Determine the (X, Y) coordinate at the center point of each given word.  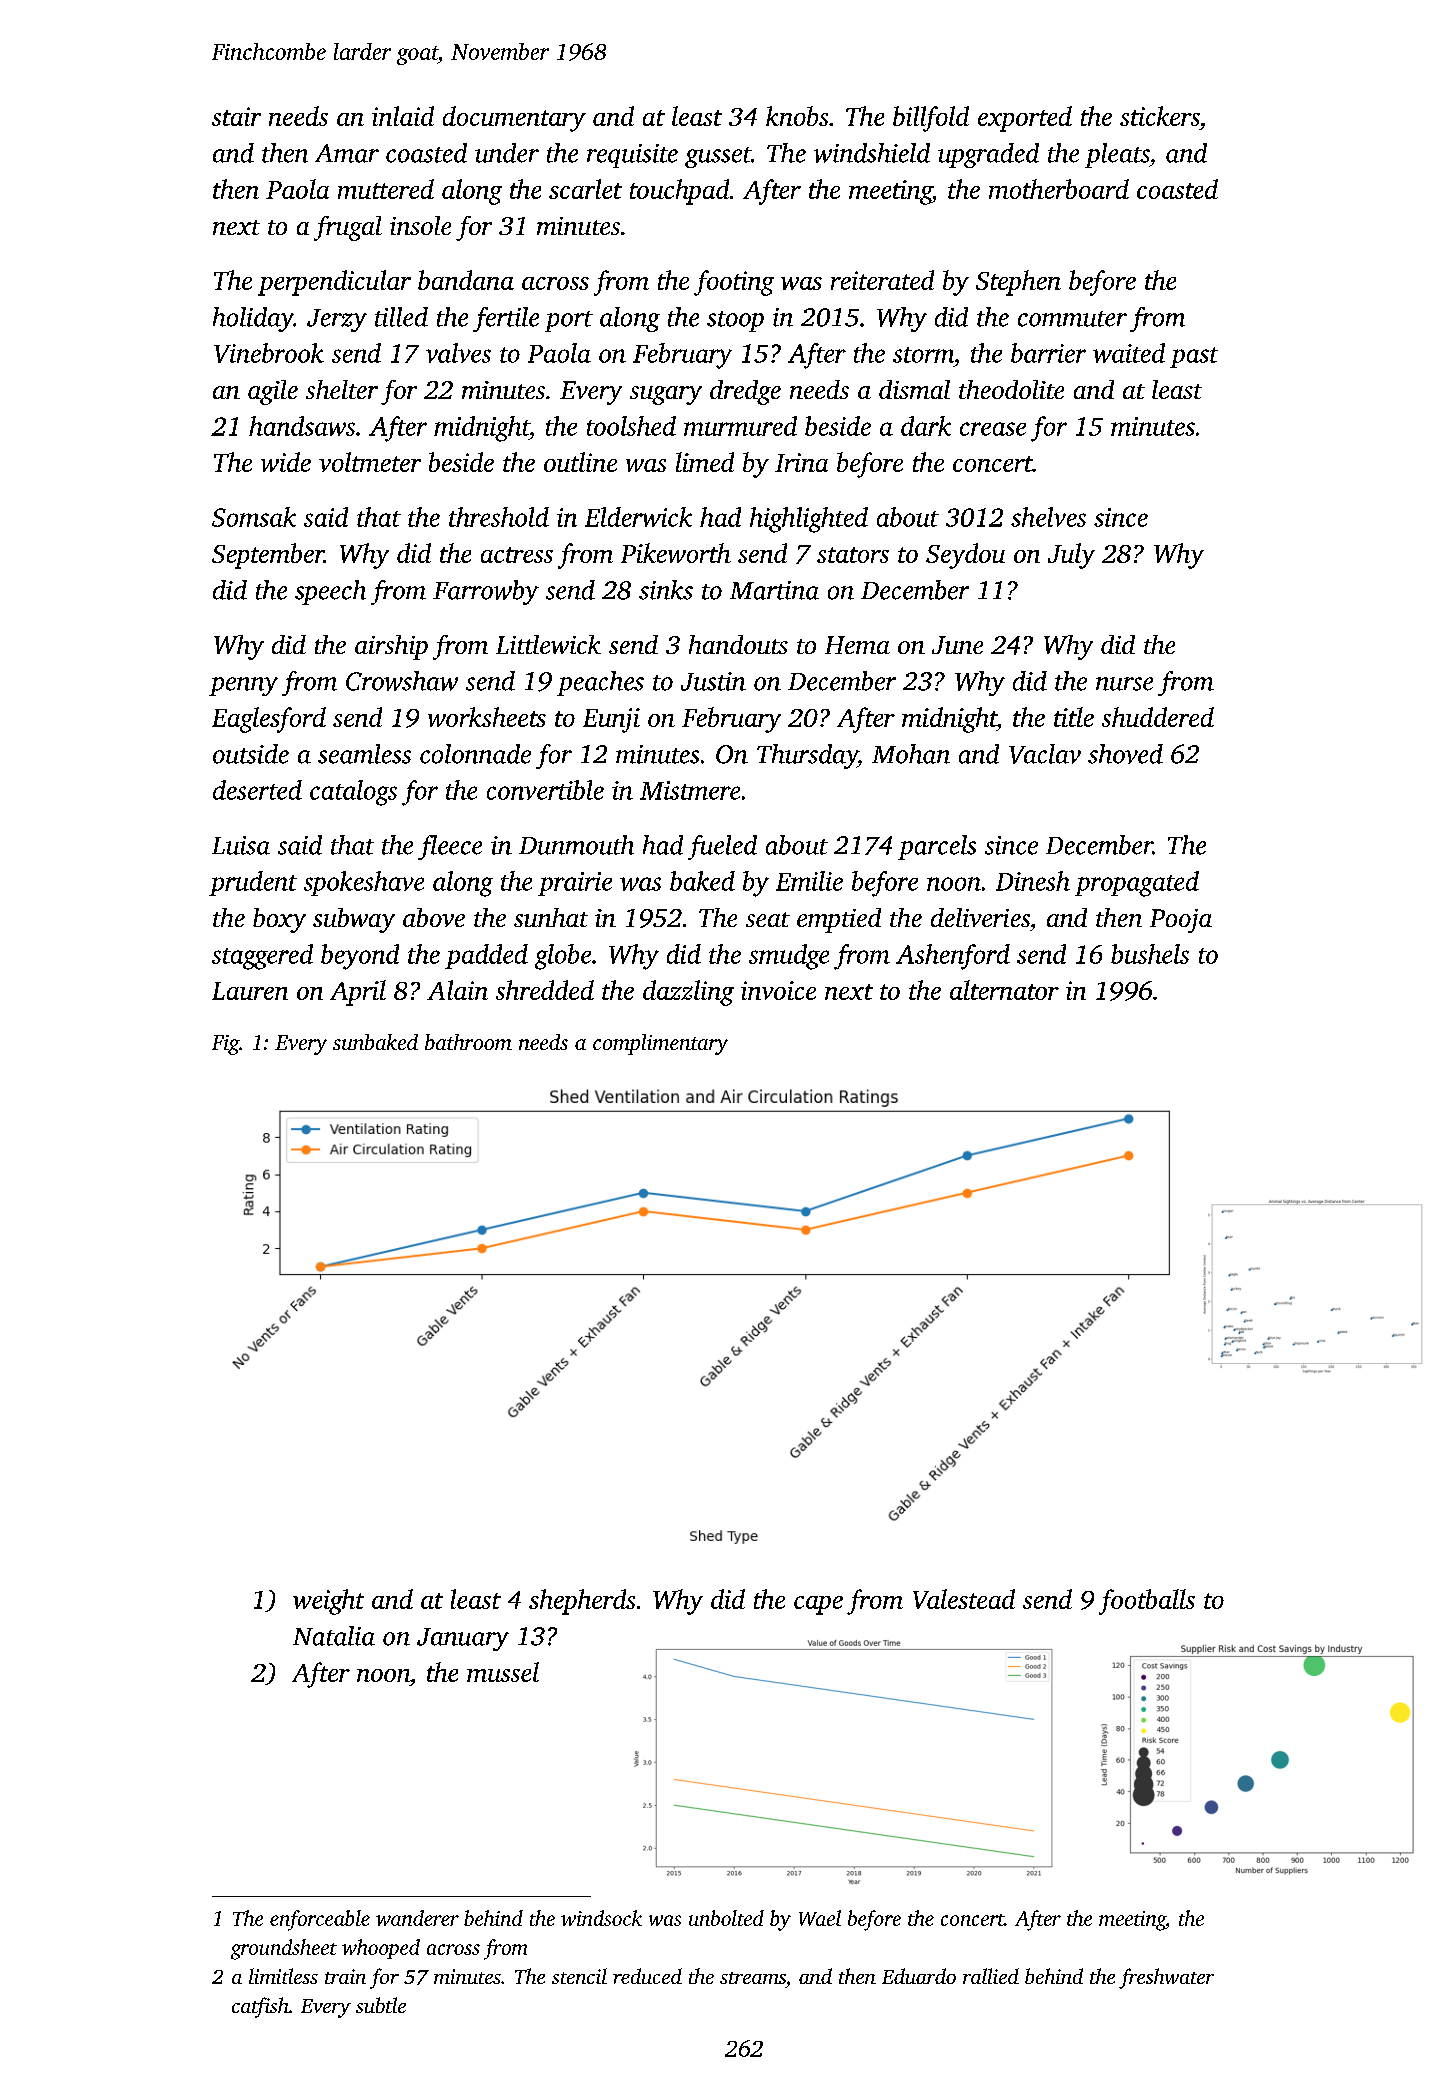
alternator (1004, 990)
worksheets (487, 717)
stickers (1159, 116)
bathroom (468, 1042)
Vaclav (1045, 754)
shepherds (582, 1602)
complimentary (660, 1044)
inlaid (403, 116)
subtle (381, 2005)
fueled (722, 847)
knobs (797, 116)
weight (328, 1602)
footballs (1147, 1602)
